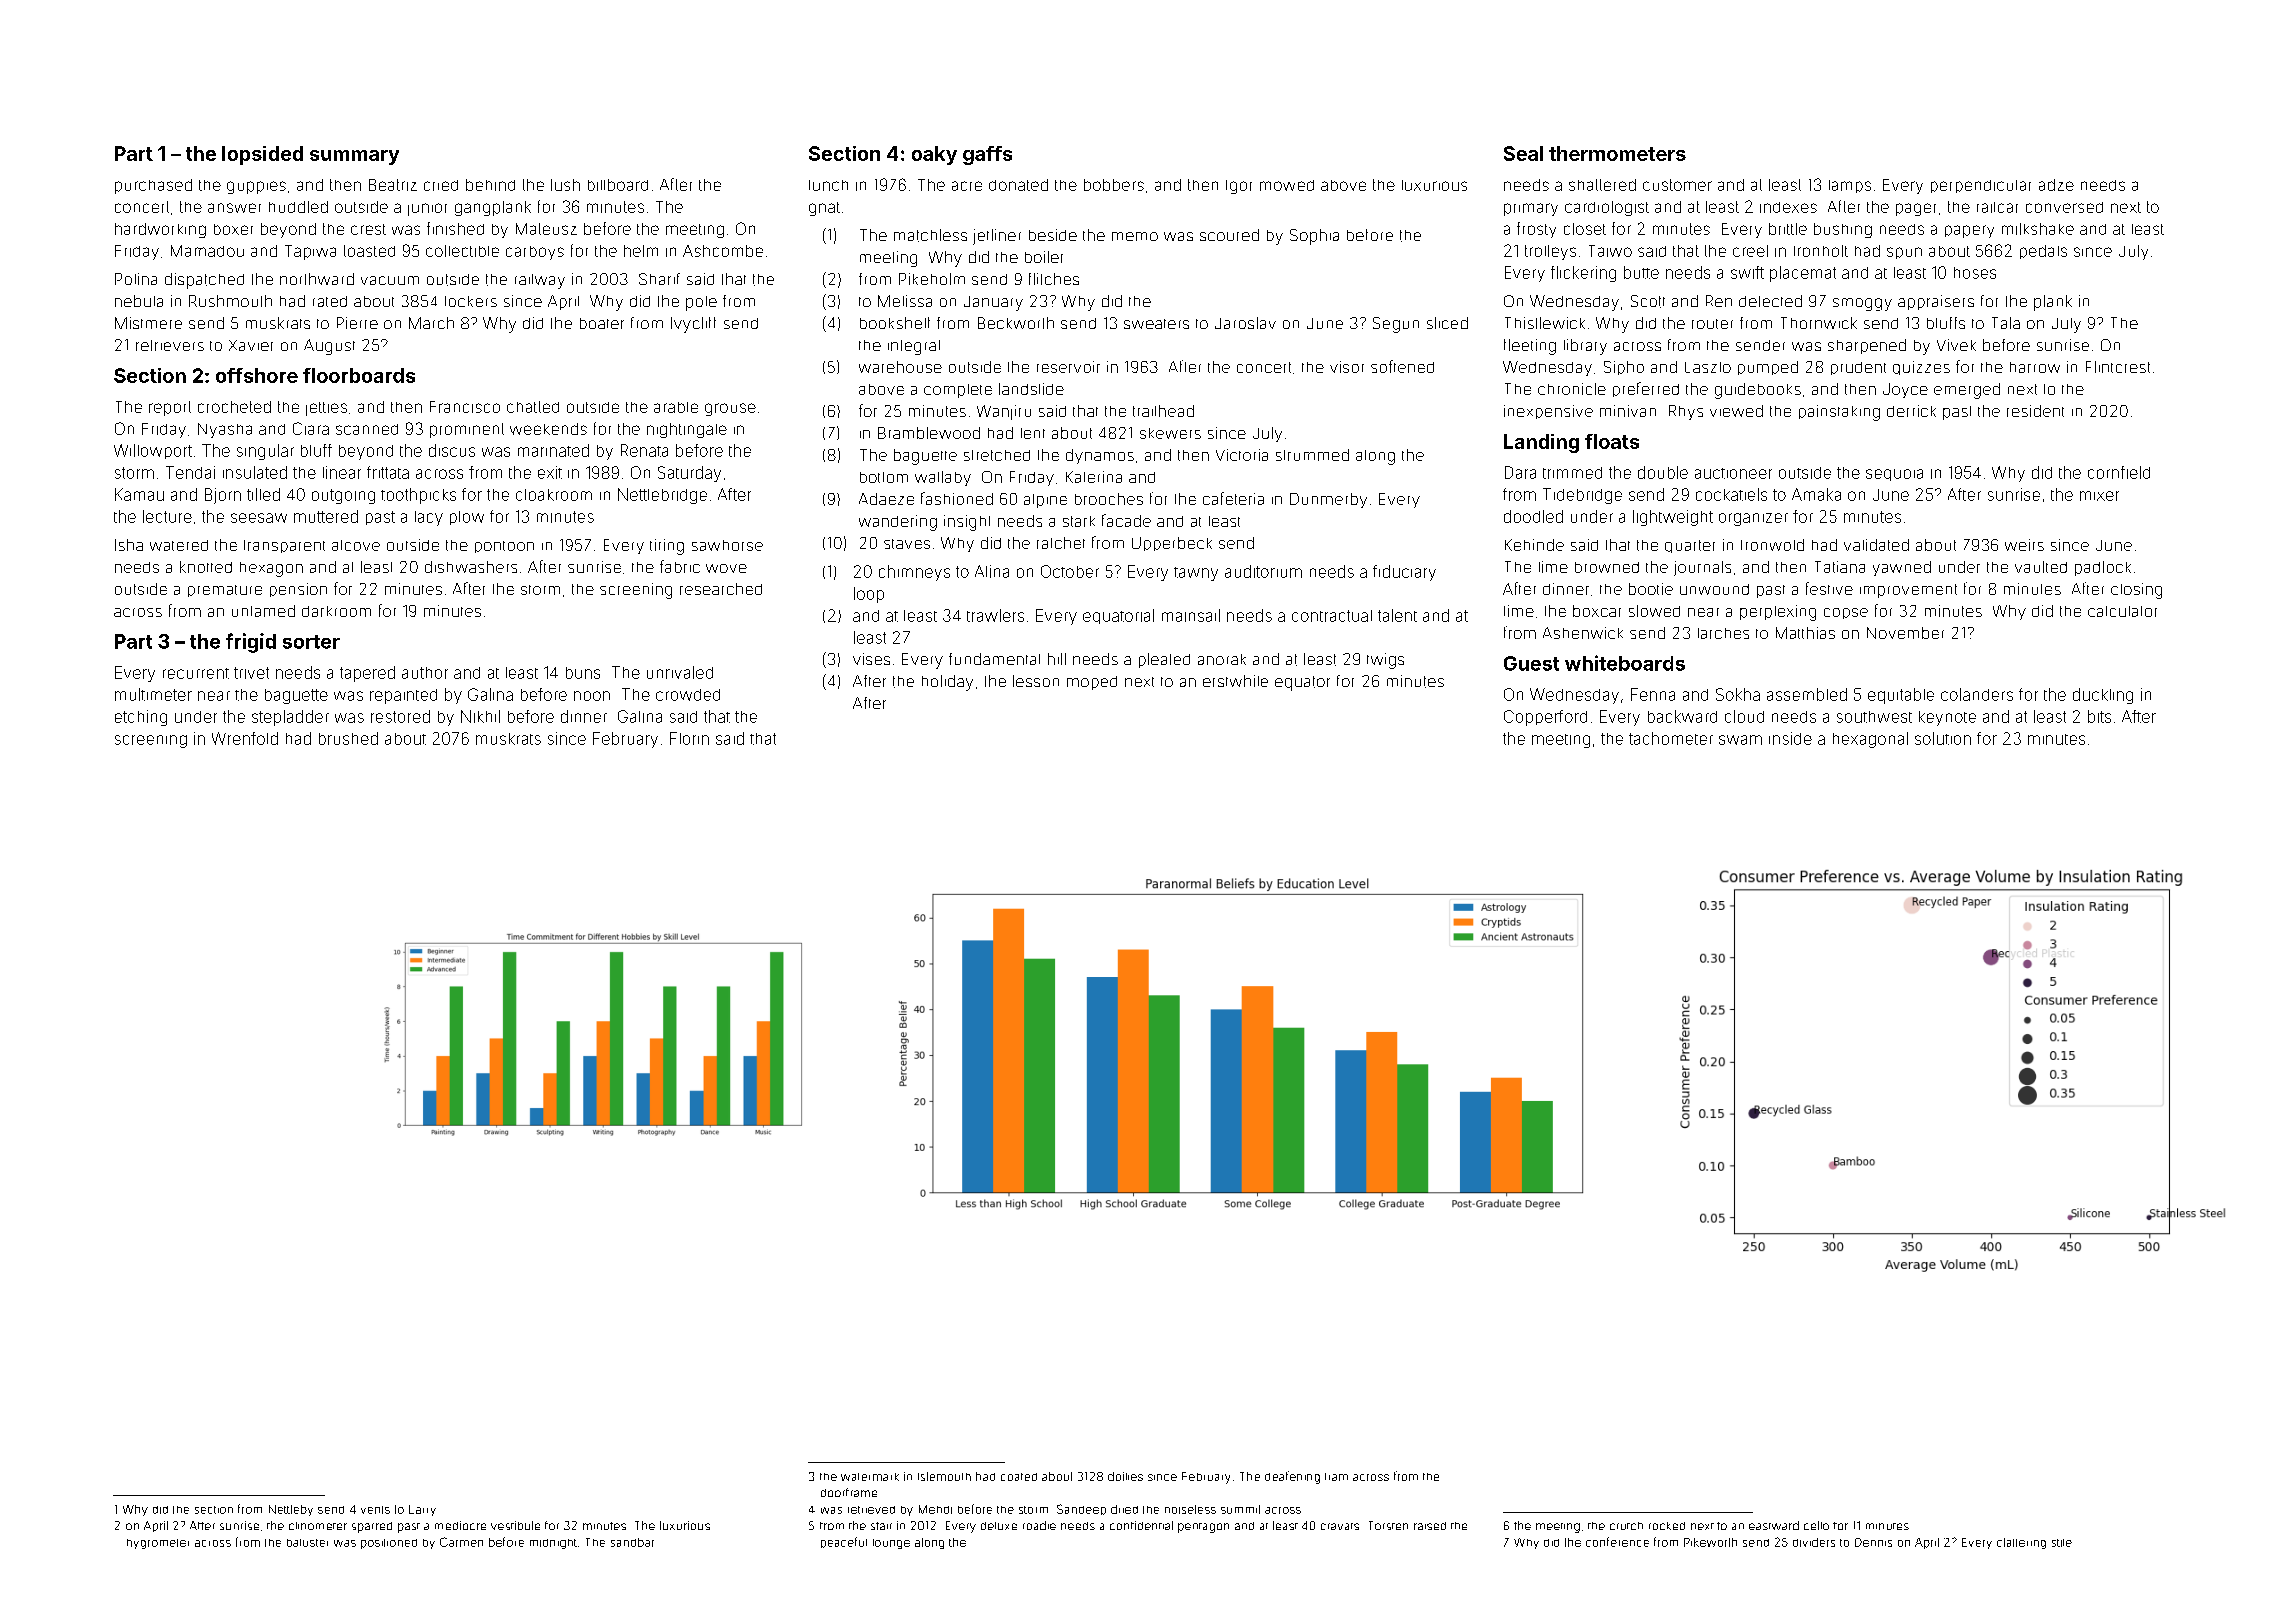  I want to click on solution, so click(1943, 738).
